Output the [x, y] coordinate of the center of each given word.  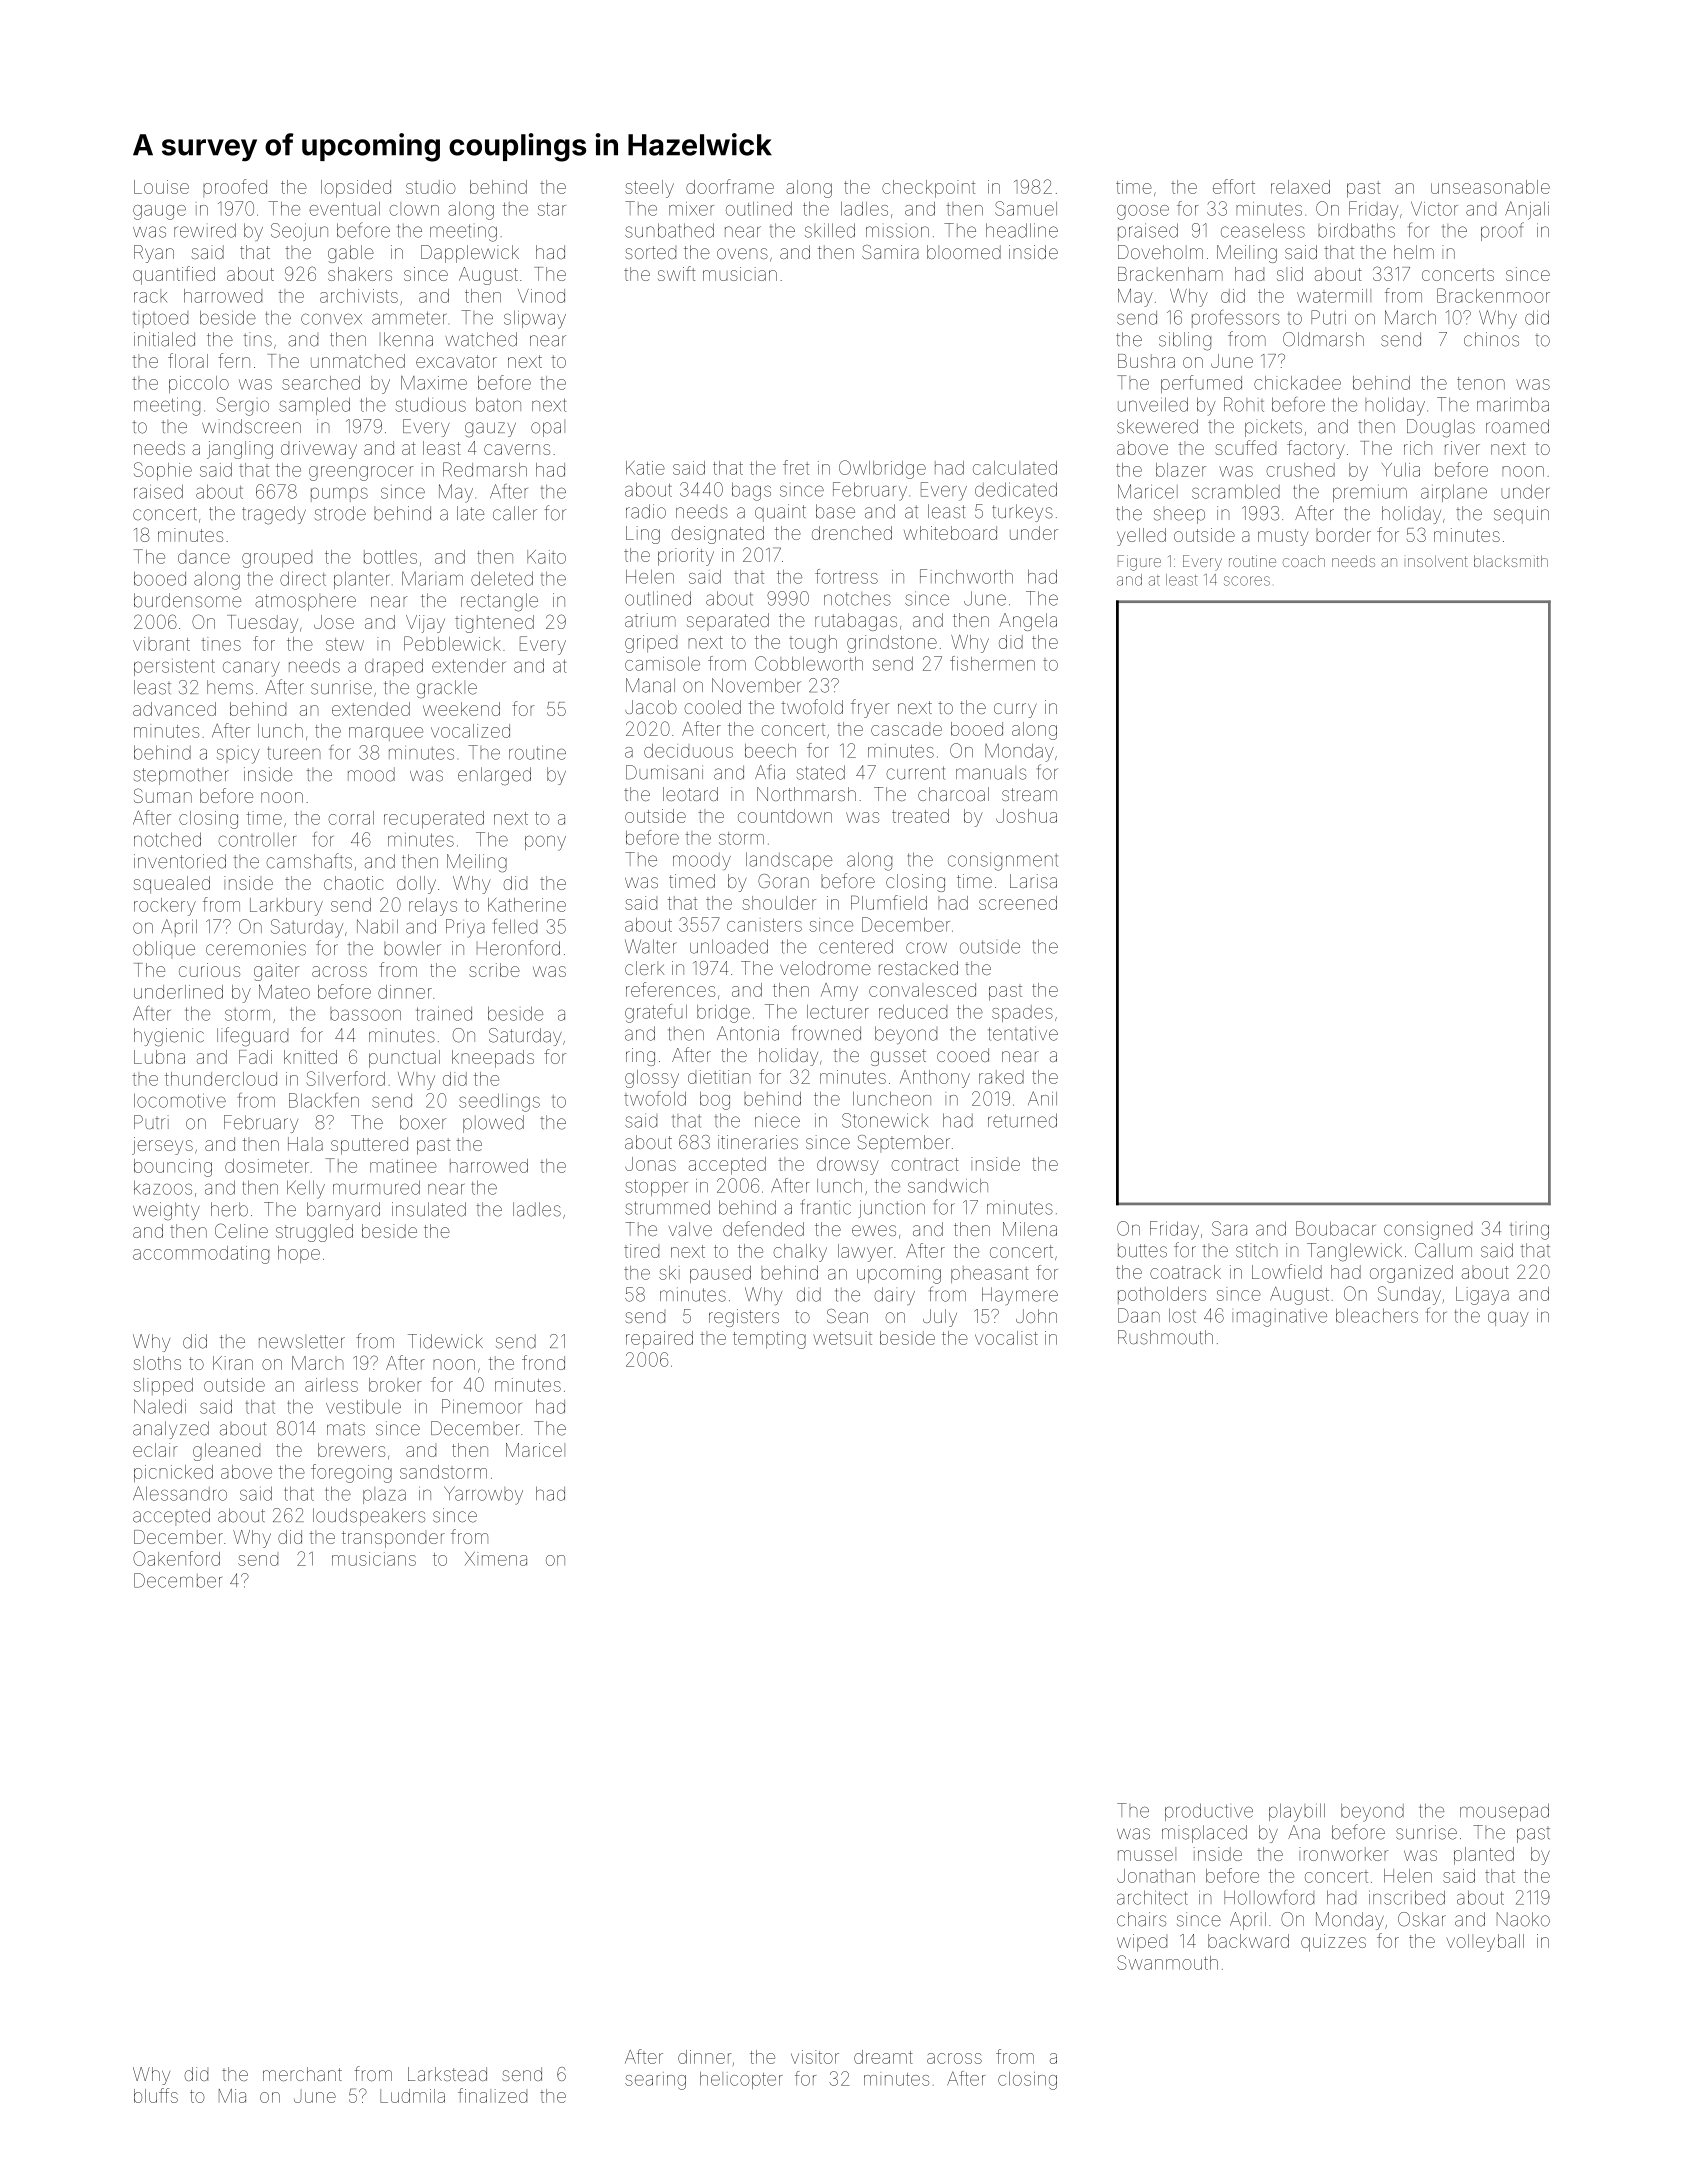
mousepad [1504, 1812]
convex [331, 319]
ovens [742, 253]
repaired [659, 1340]
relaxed [1300, 187]
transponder [393, 1539]
